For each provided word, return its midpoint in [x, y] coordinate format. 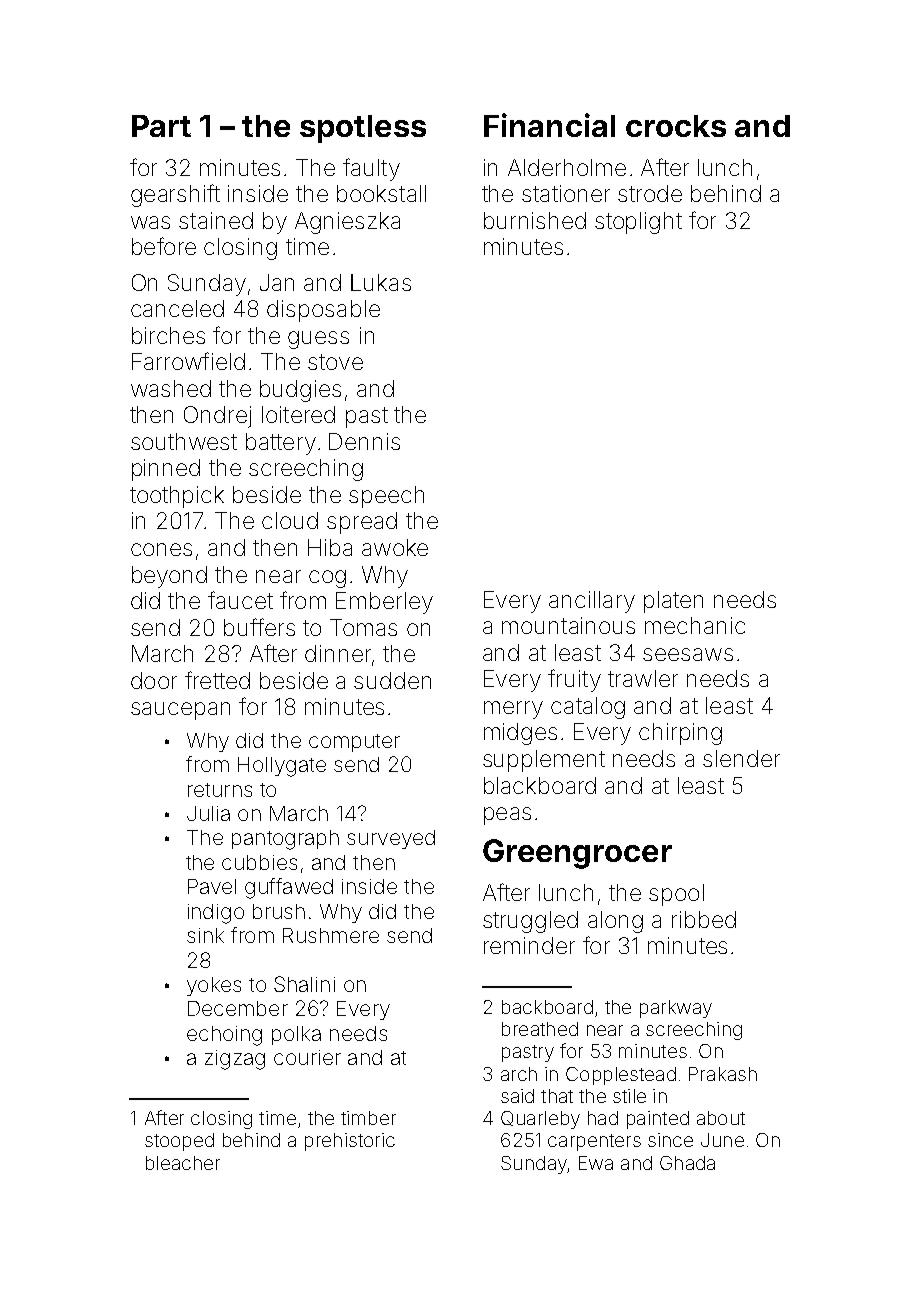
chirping [680, 734]
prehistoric [350, 1142]
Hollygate [282, 767]
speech [386, 497]
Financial [549, 125]
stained [216, 220]
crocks [676, 126]
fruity [574, 680]
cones [161, 549]
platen [673, 602]
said [517, 1096]
